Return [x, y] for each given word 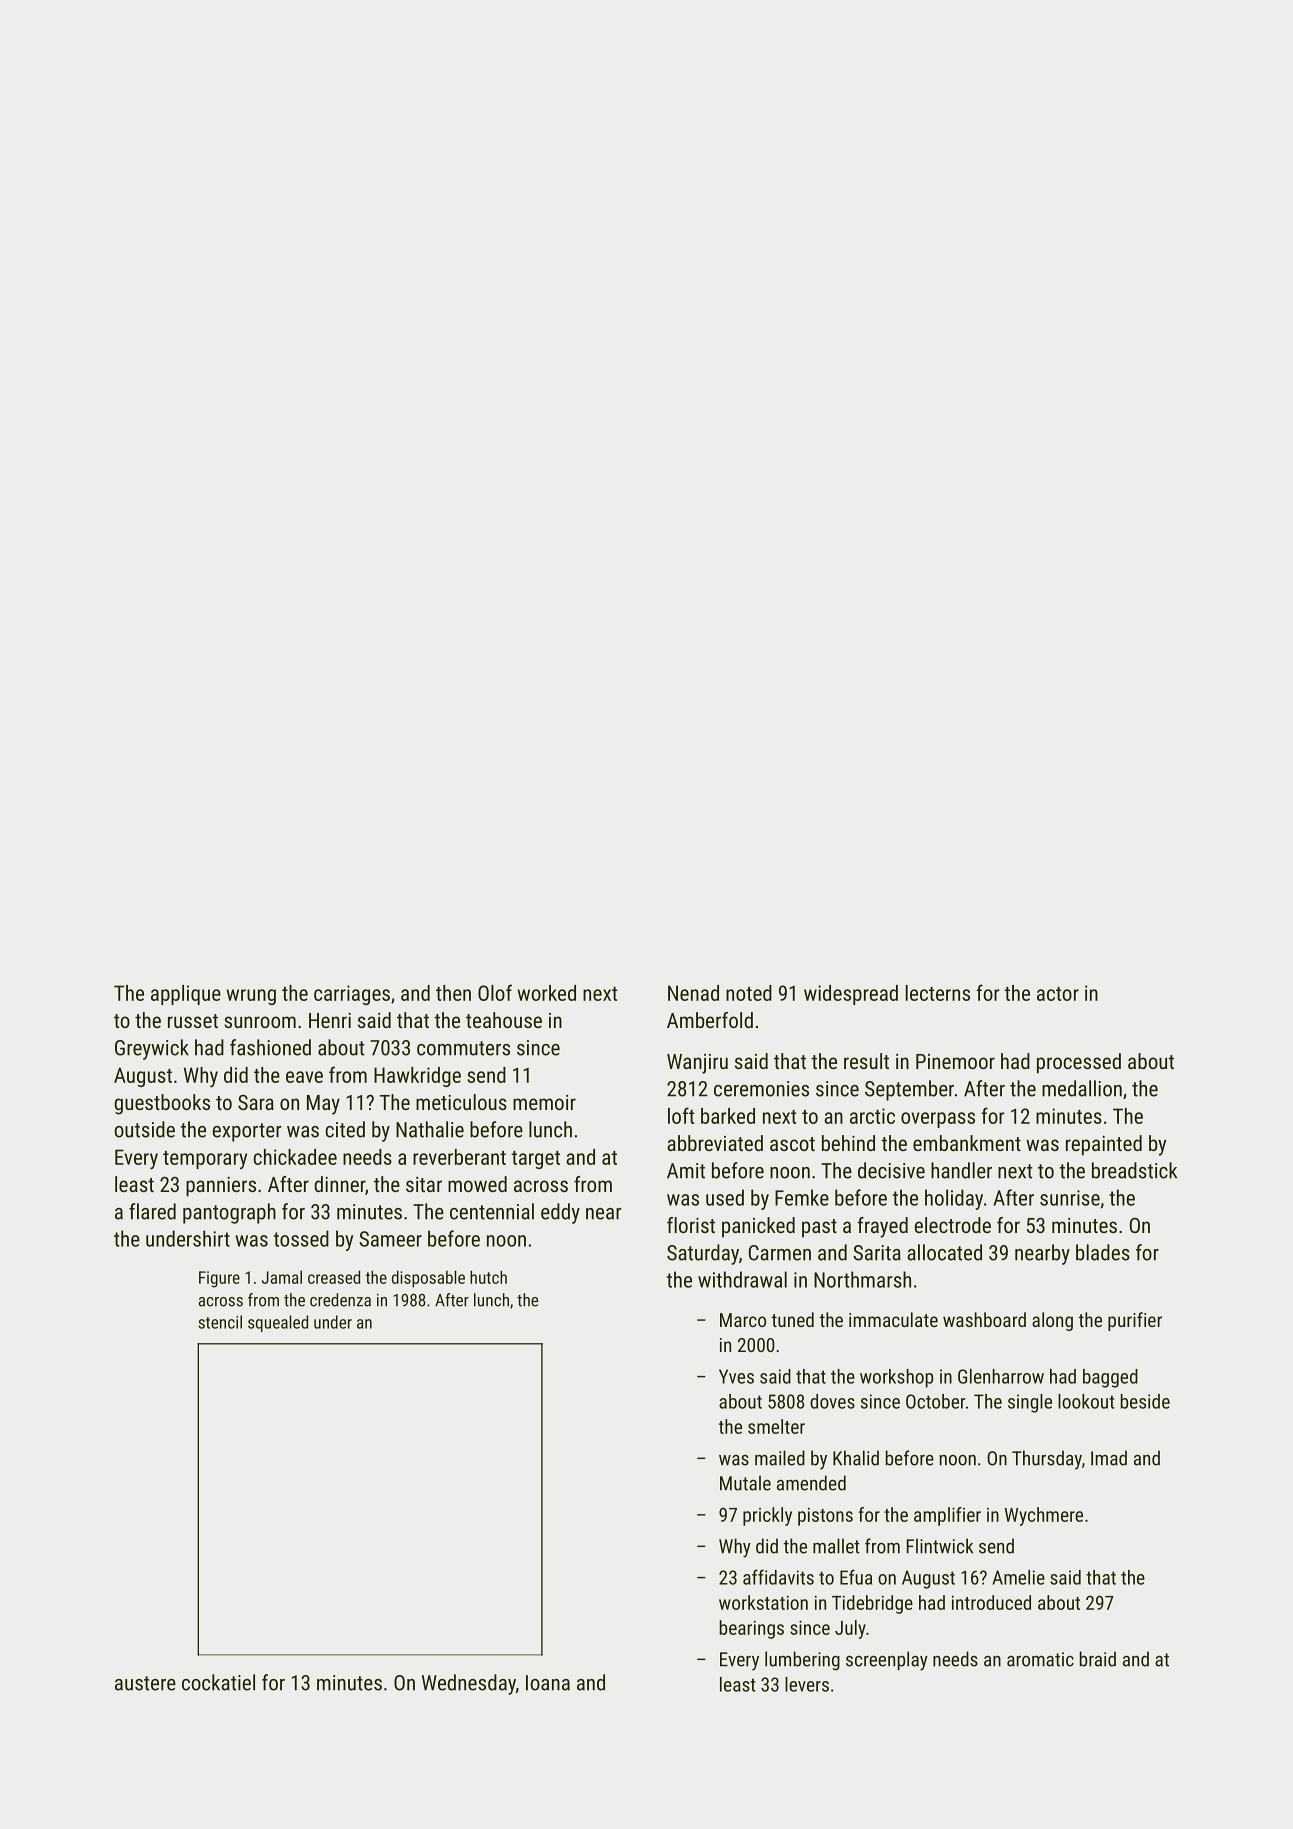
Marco [743, 1320]
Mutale [745, 1483]
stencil [220, 1322]
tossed [301, 1238]
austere [145, 1683]
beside [1145, 1401]
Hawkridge [417, 1077]
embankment [967, 1143]
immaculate [893, 1319]
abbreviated [715, 1143]
